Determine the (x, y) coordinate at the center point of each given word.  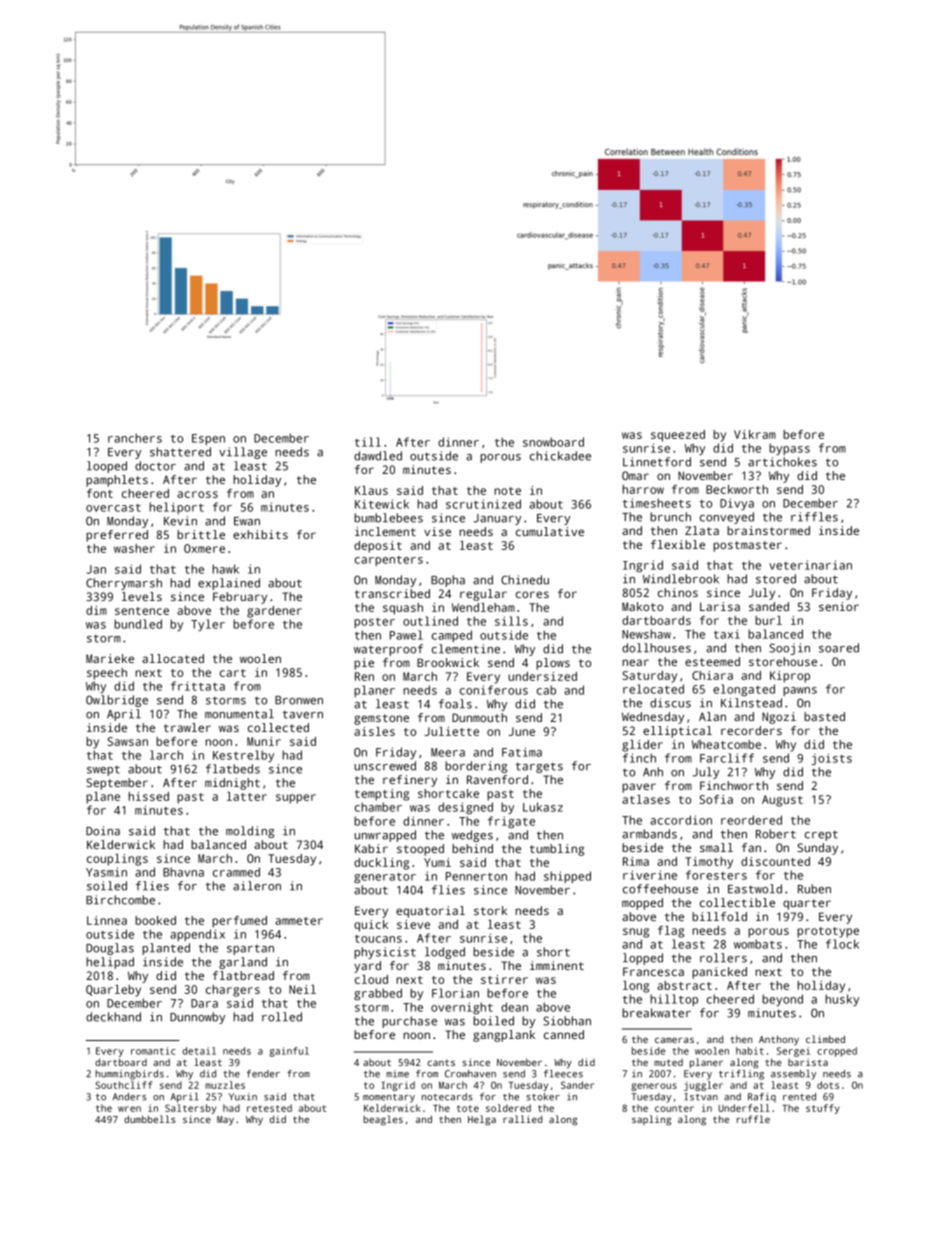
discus (670, 703)
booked (155, 920)
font (100, 493)
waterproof (388, 650)
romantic (153, 1051)
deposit (378, 547)
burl (768, 620)
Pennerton (476, 876)
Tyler (208, 625)
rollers (723, 958)
